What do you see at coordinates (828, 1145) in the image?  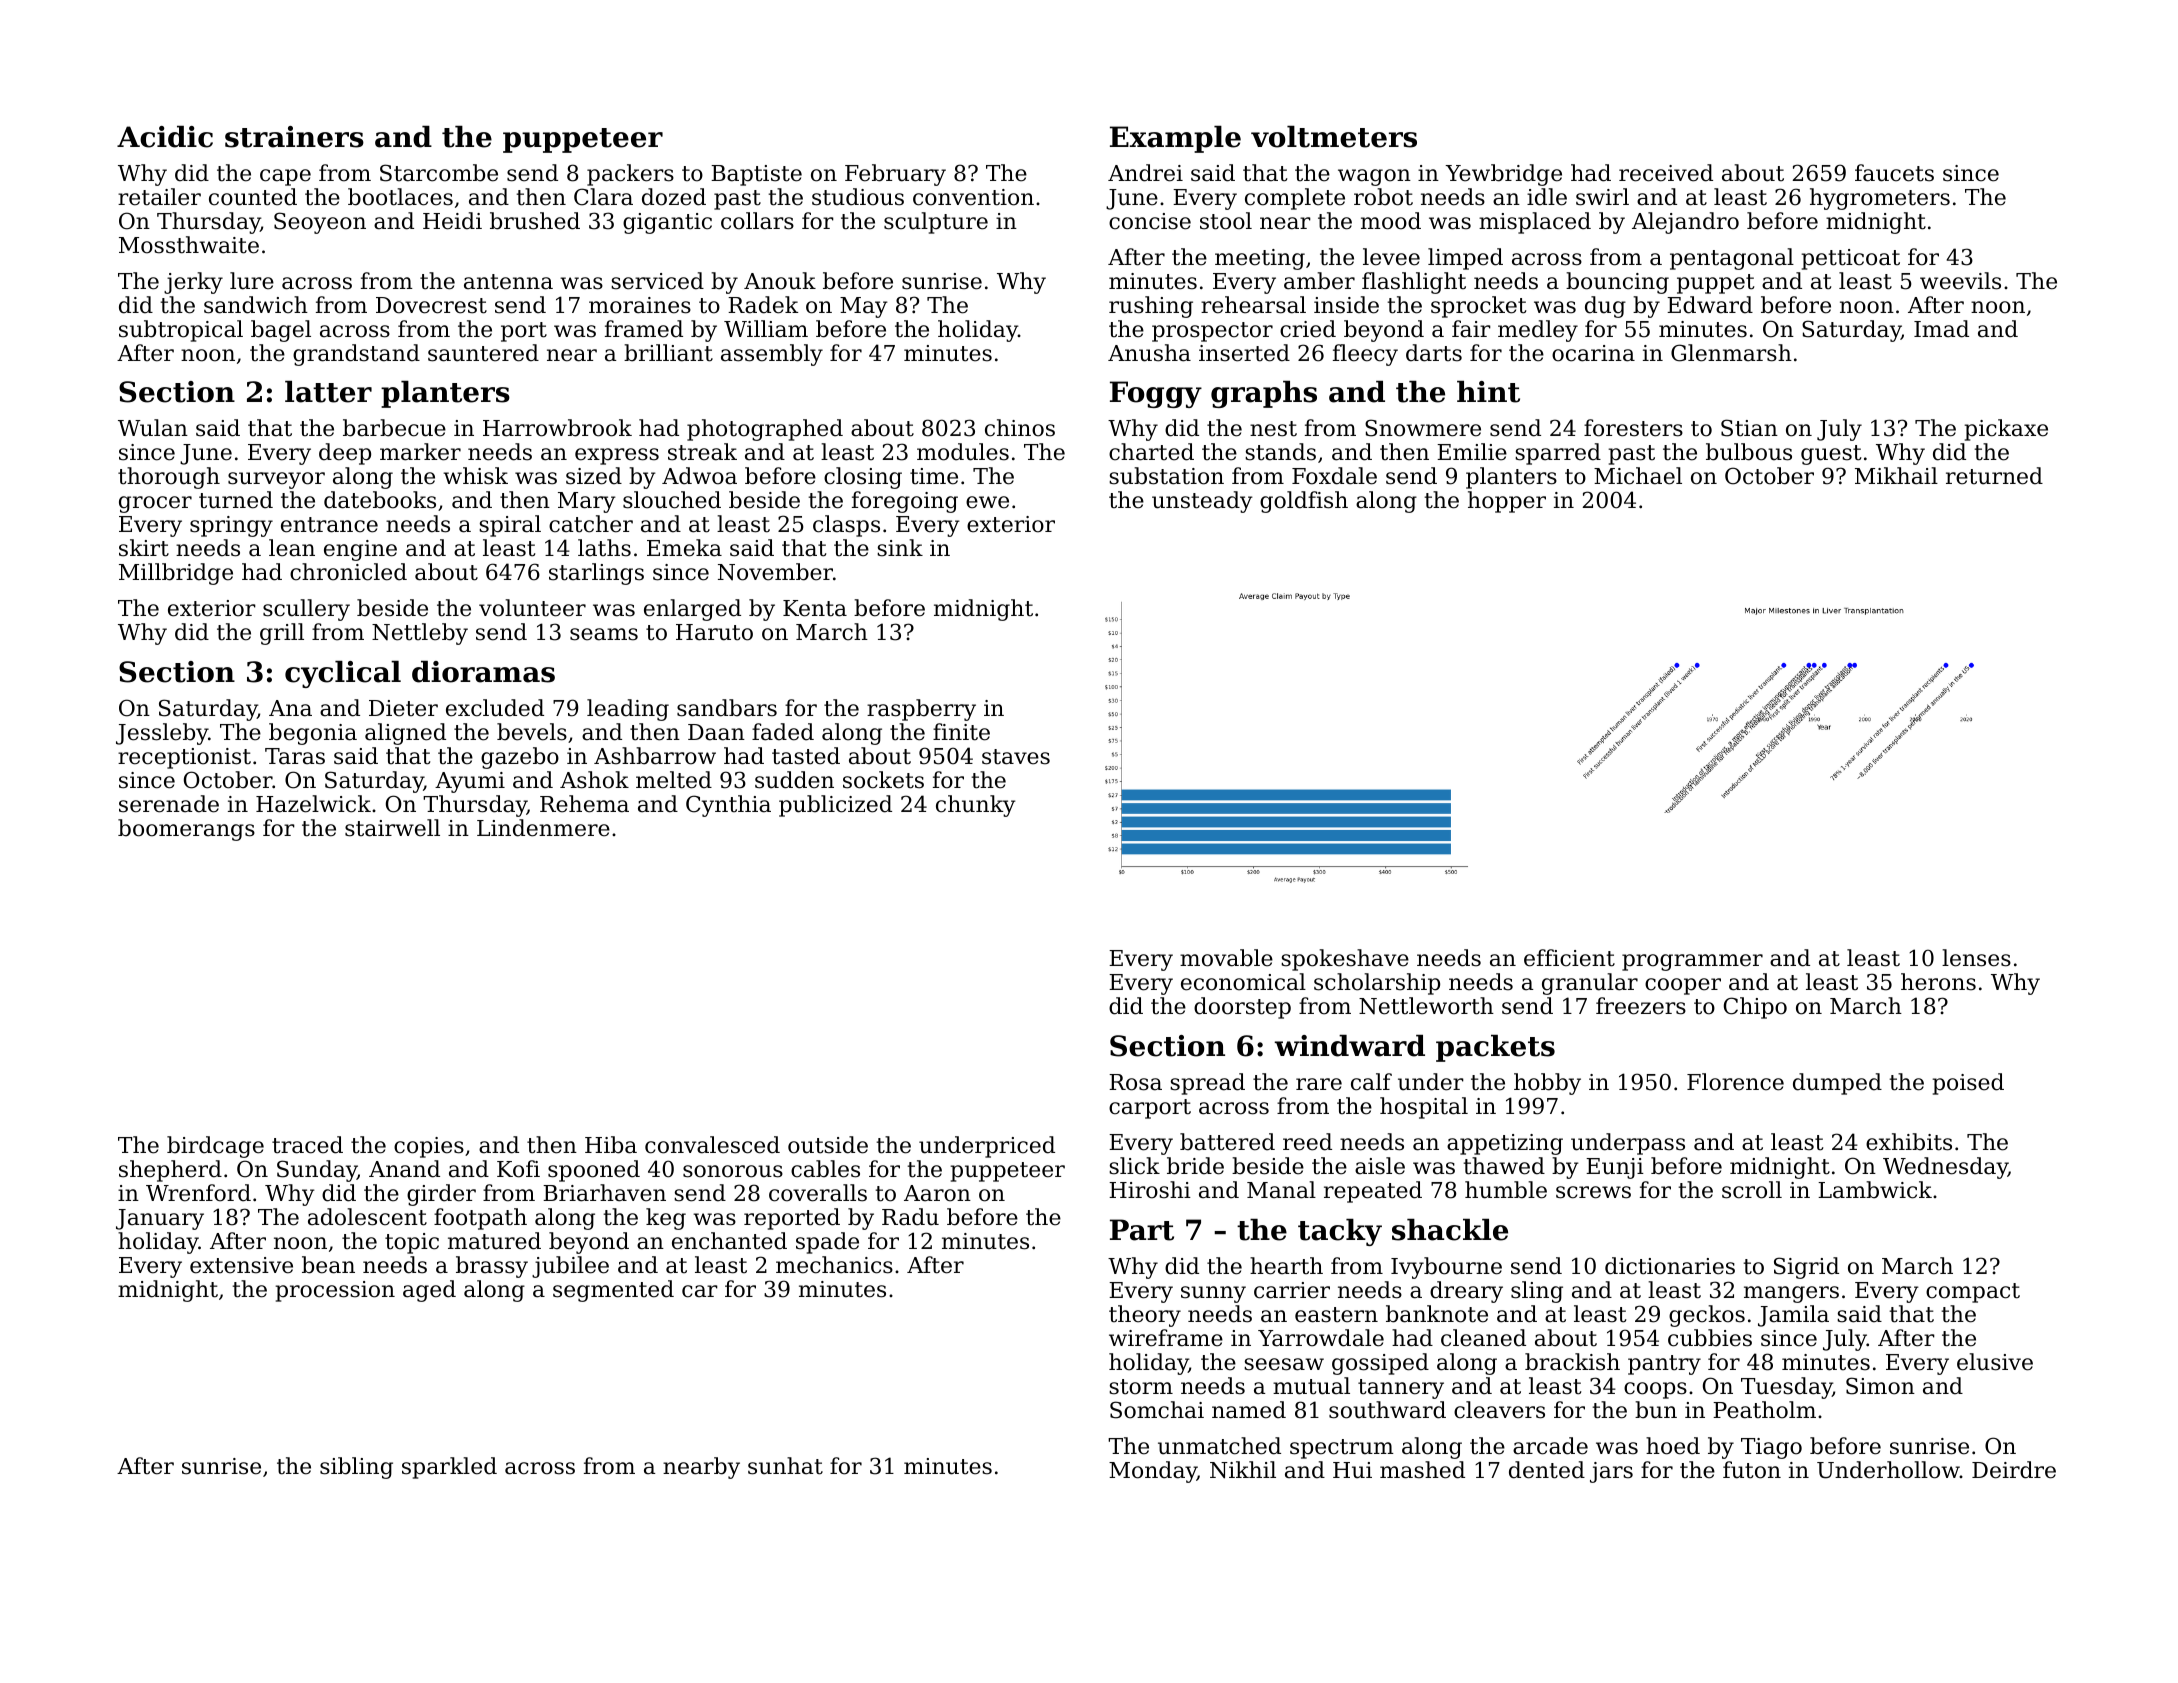 I see `outside` at bounding box center [828, 1145].
